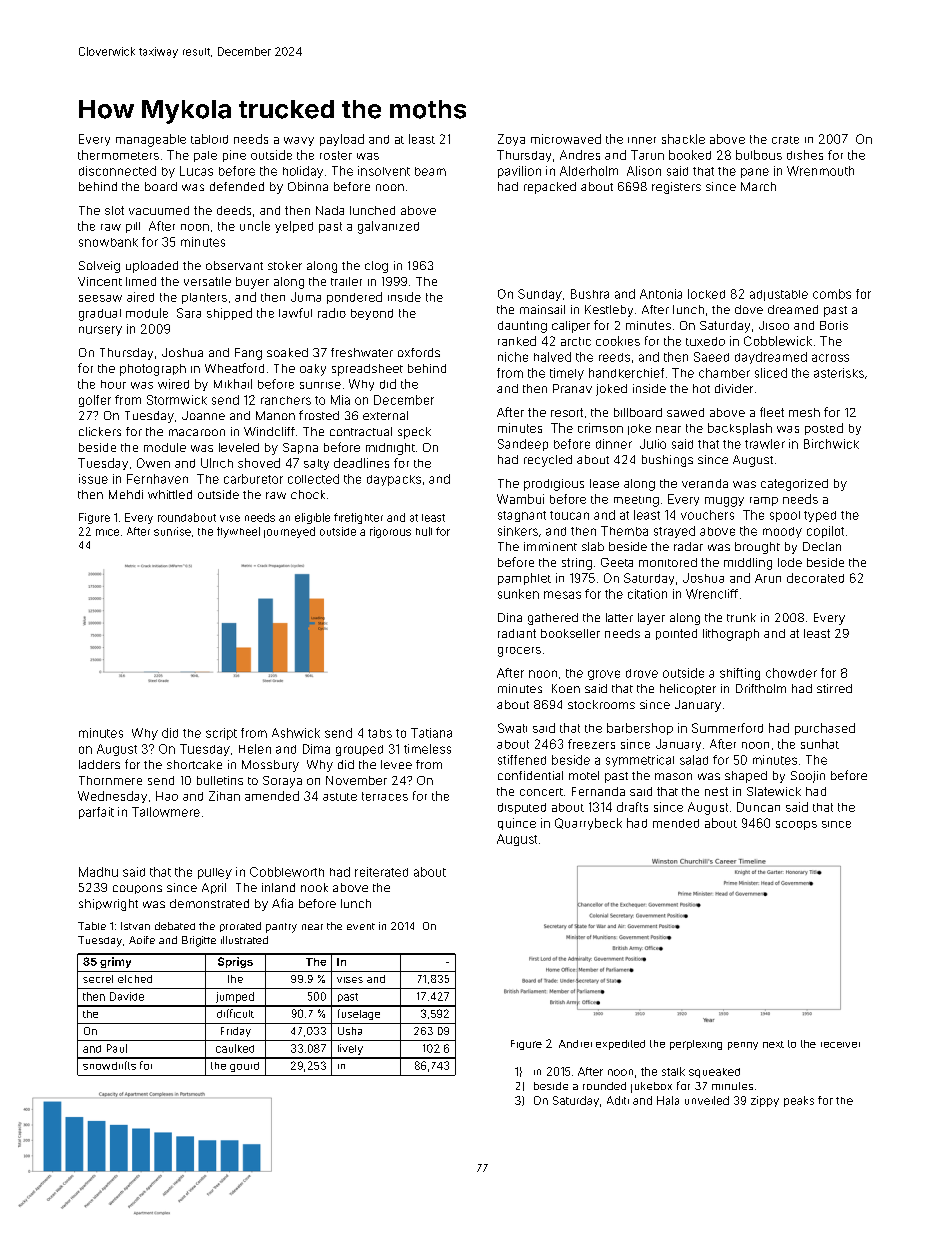  I want to click on Aditi, so click(618, 1100).
